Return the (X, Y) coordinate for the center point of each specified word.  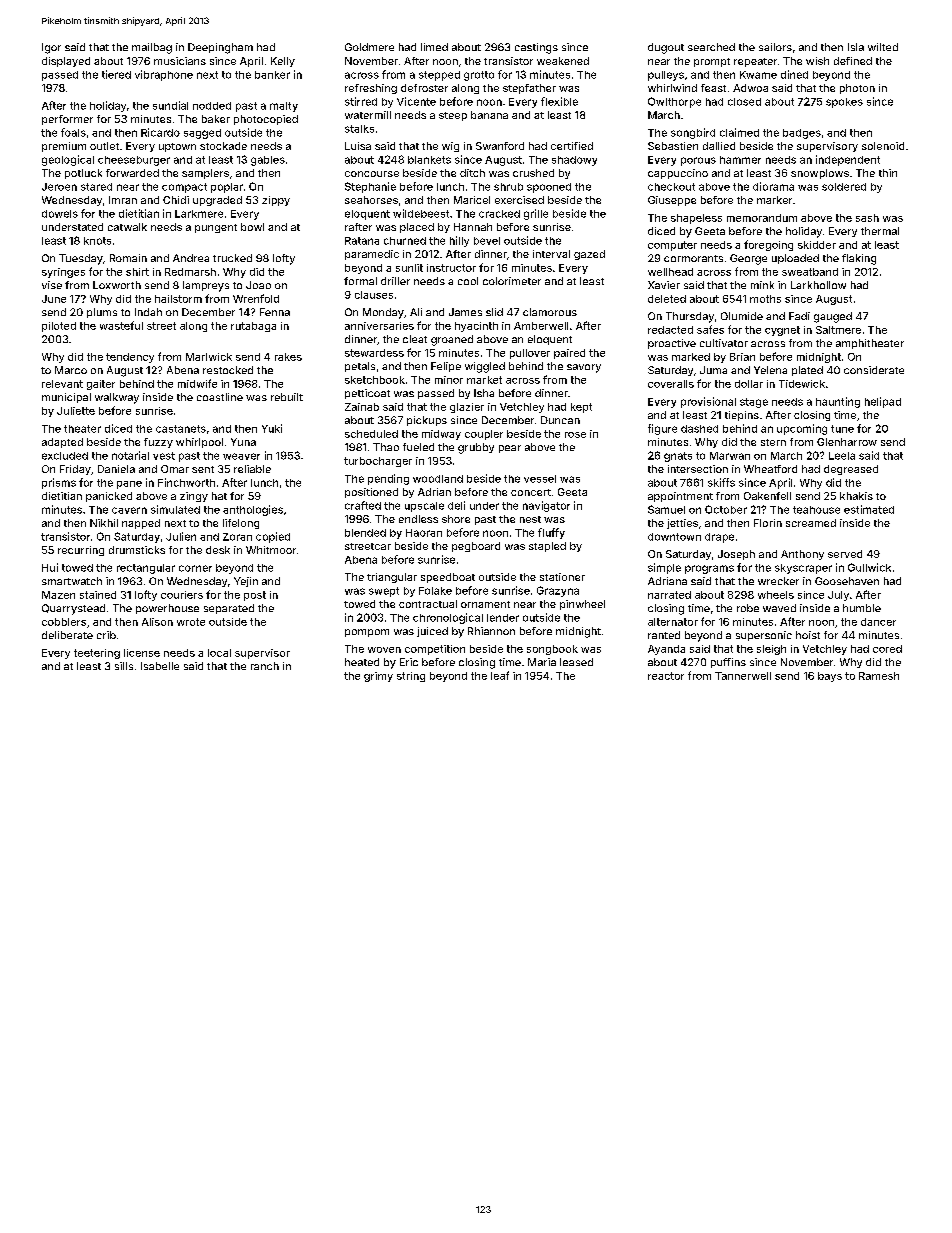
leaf (500, 675)
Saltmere (838, 330)
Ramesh (879, 676)
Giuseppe (672, 201)
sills (124, 666)
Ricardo (160, 132)
